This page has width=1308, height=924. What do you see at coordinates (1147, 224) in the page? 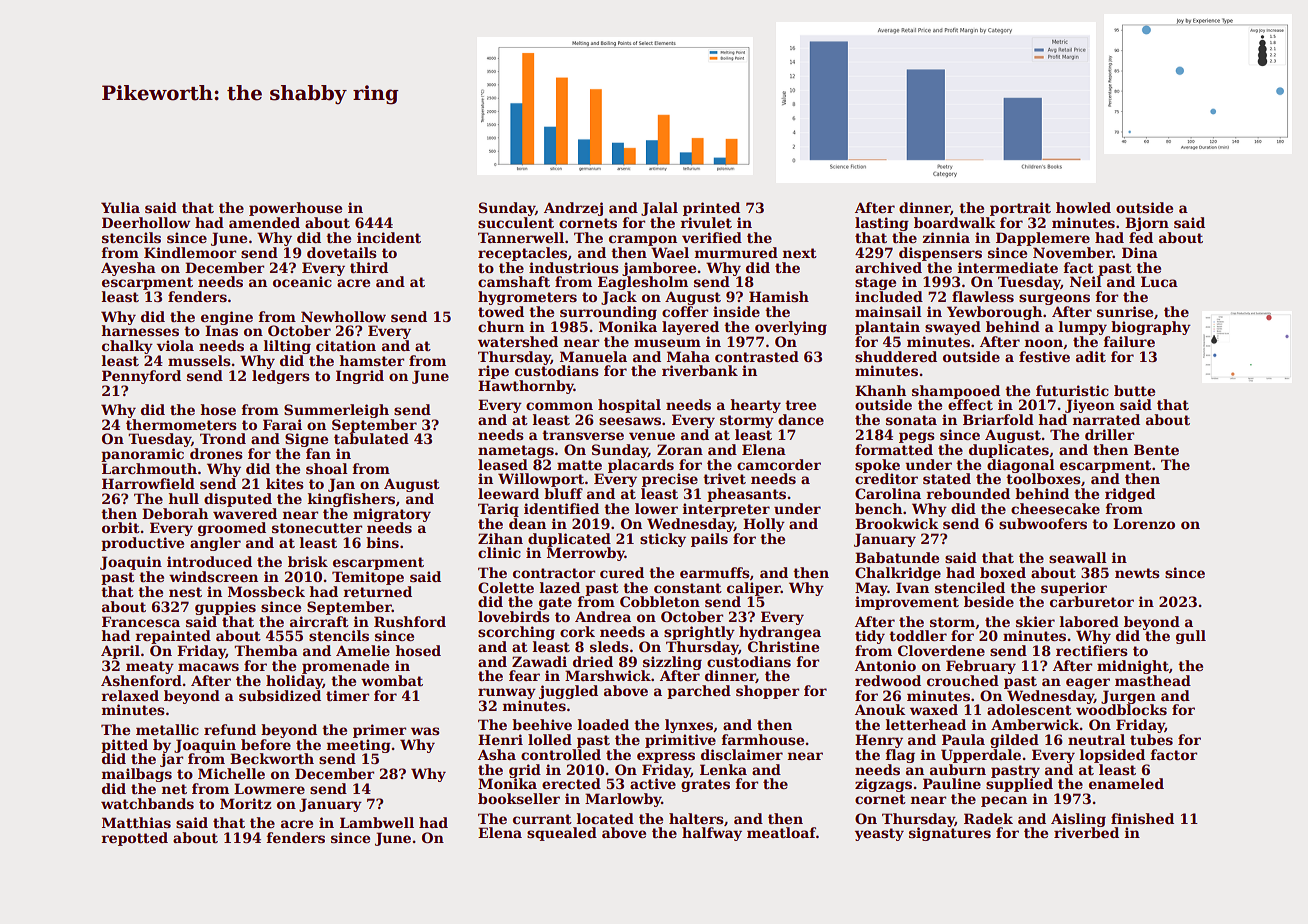
I see `Bjorn` at bounding box center [1147, 224].
